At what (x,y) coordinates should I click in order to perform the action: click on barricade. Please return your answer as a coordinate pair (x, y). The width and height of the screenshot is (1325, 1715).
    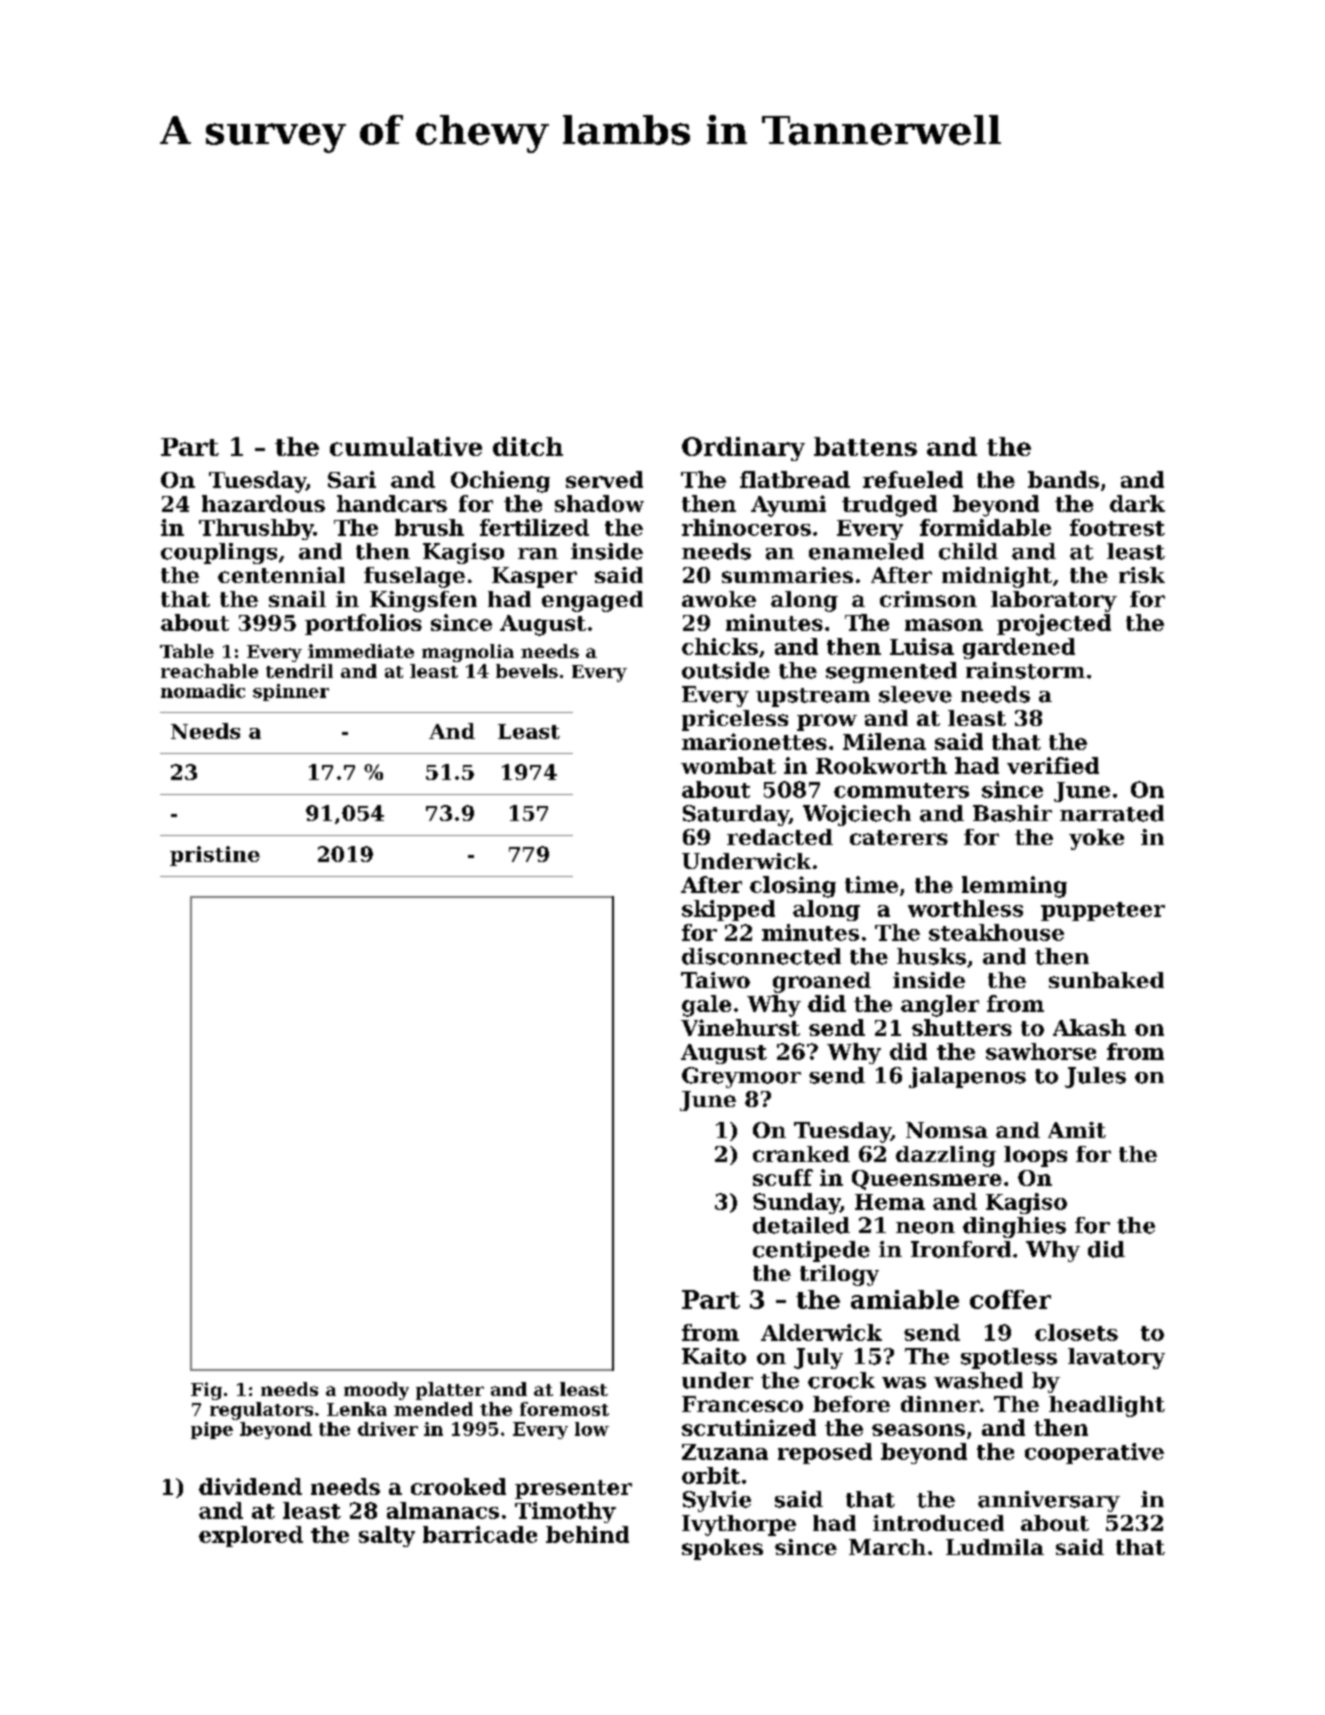
    Looking at the image, I should click on (480, 1534).
